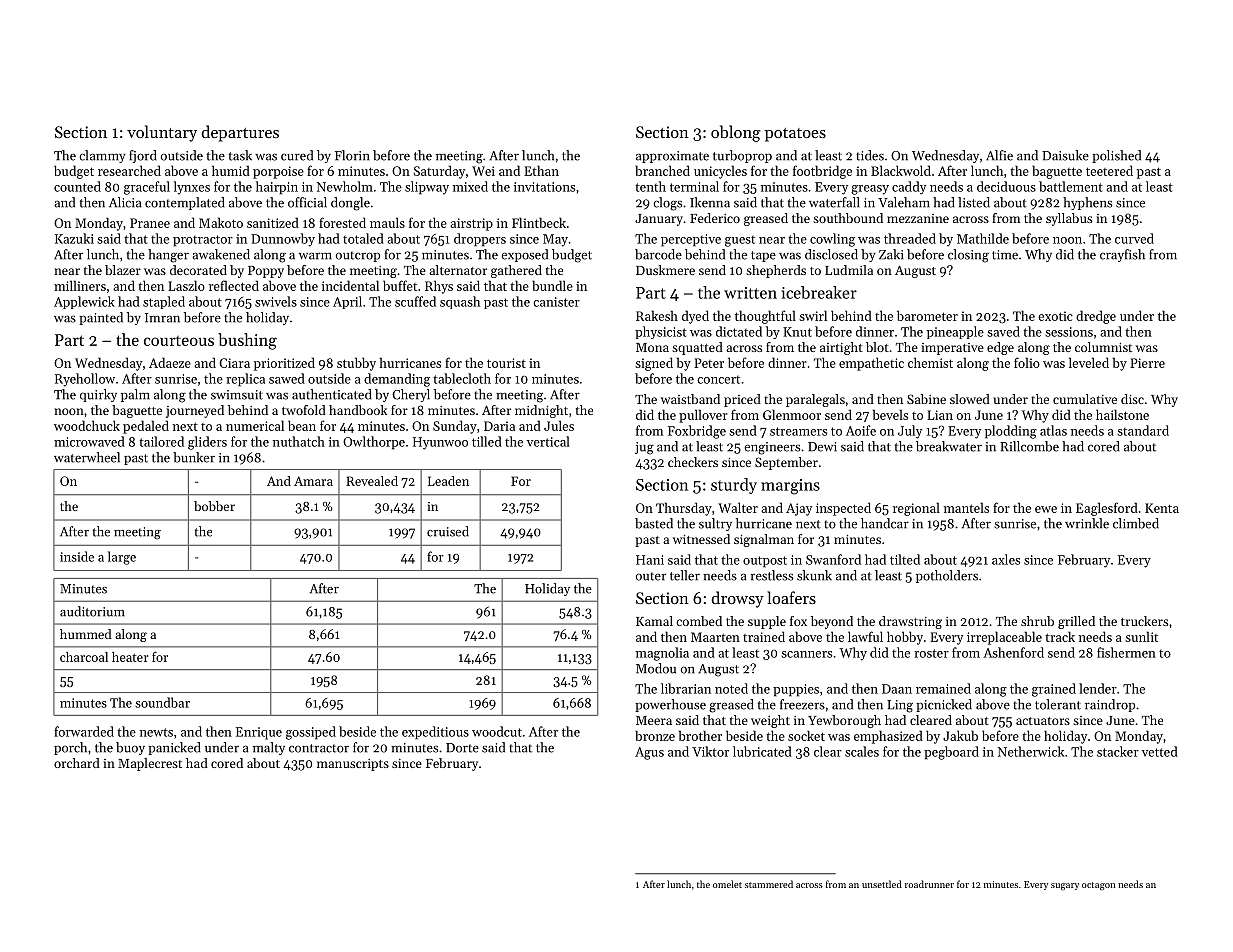 This screenshot has width=1233, height=952. I want to click on Mona, so click(652, 347).
